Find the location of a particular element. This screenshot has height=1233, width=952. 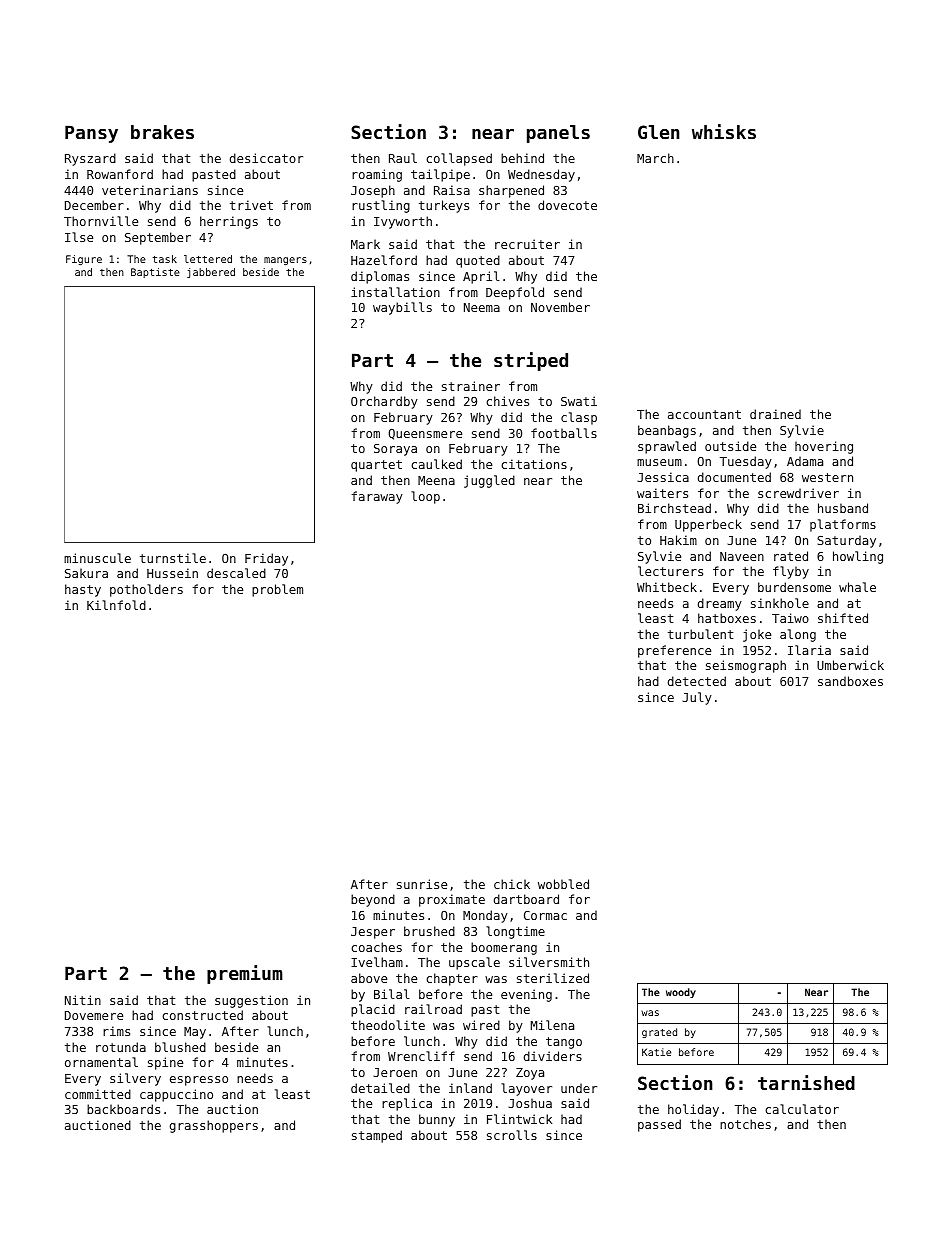

April is located at coordinates (481, 277).
